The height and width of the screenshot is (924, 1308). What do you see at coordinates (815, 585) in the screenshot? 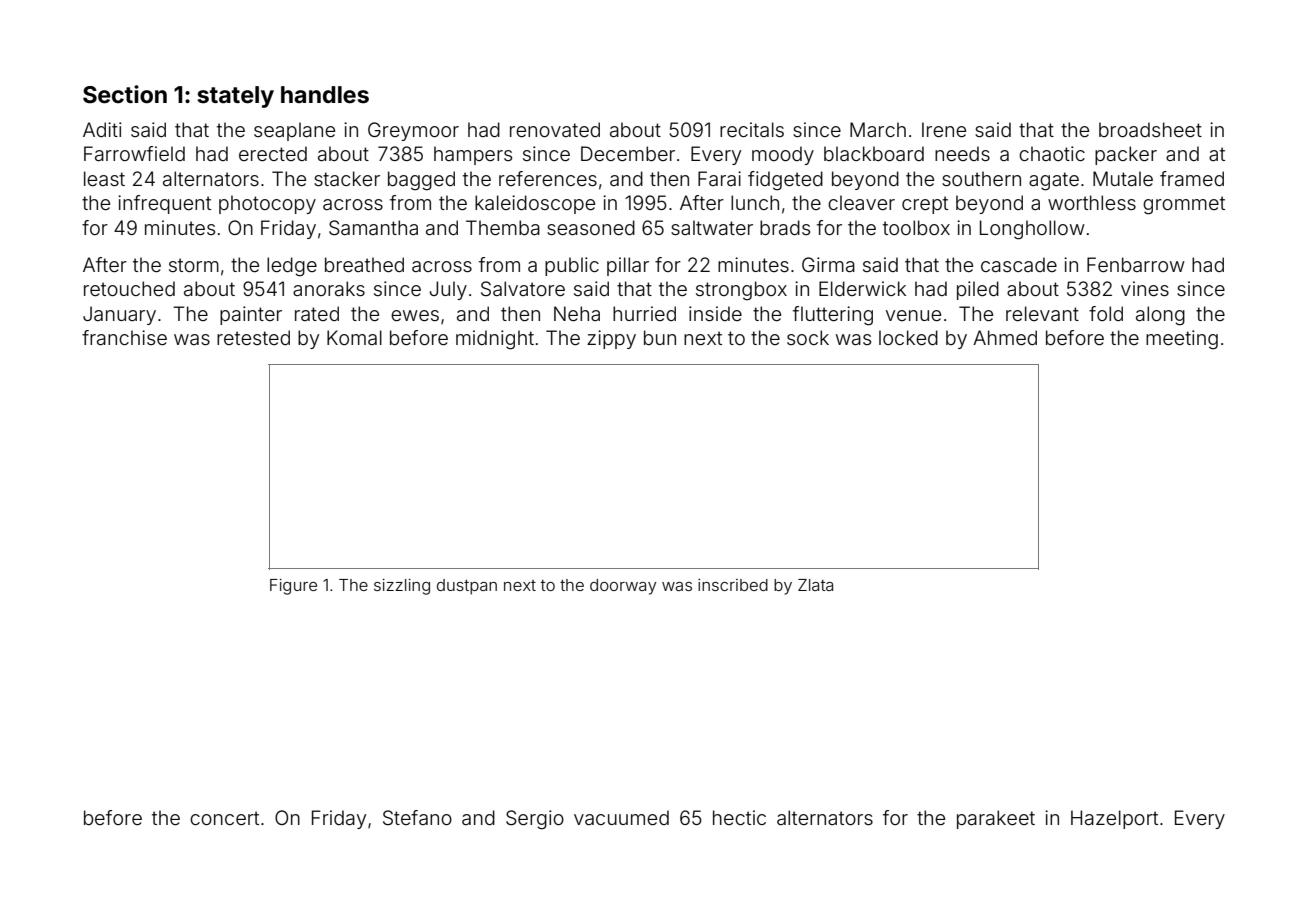
I see `Zlata` at bounding box center [815, 585].
